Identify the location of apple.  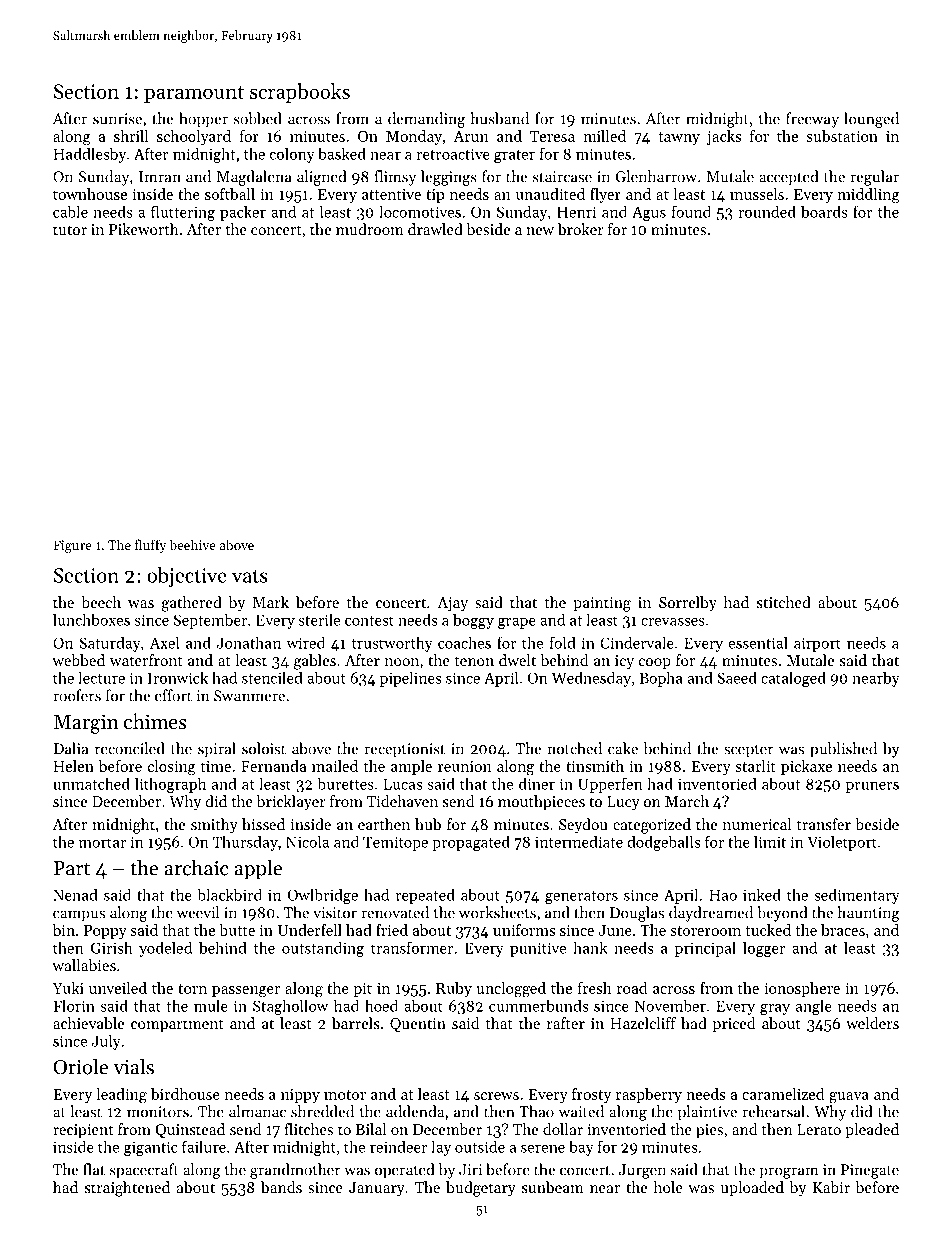
(258, 870).
